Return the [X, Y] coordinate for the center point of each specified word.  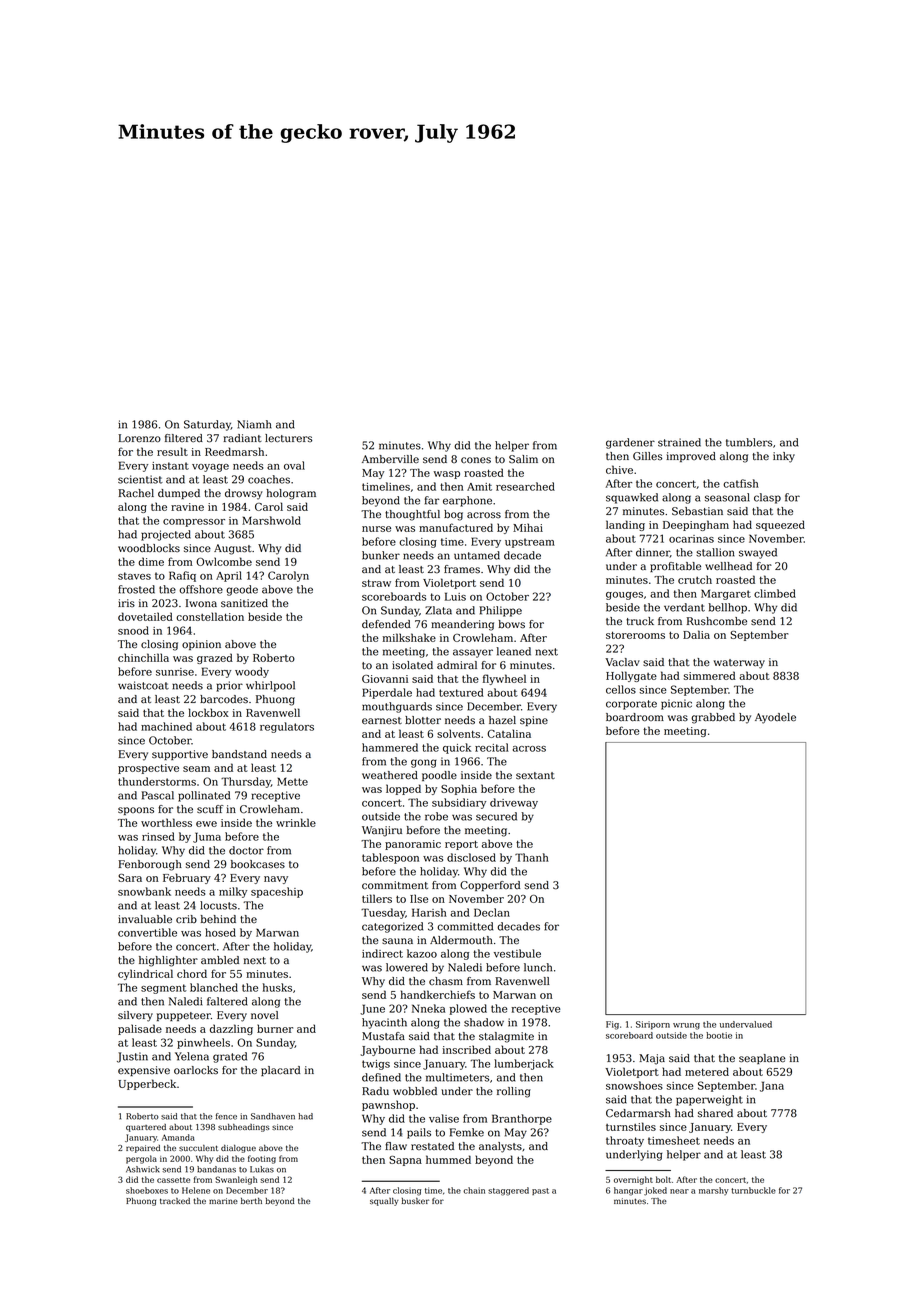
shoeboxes [147, 1190]
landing [625, 525]
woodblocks [149, 548]
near [679, 1191]
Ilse [419, 898]
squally [384, 1202]
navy [276, 880]
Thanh [532, 857]
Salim [523, 459]
